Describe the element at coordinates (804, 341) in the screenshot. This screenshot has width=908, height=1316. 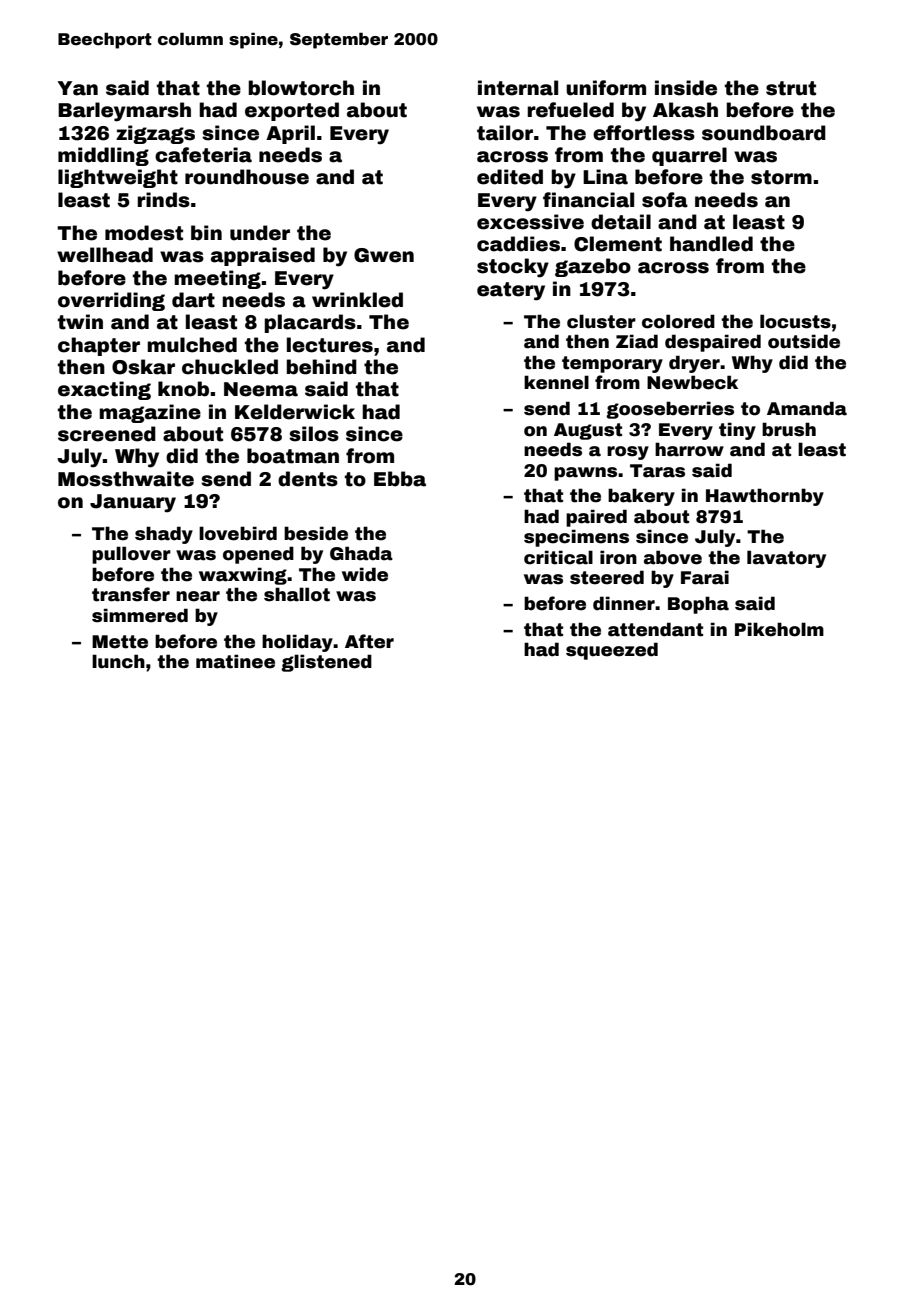
I see `outside` at that location.
